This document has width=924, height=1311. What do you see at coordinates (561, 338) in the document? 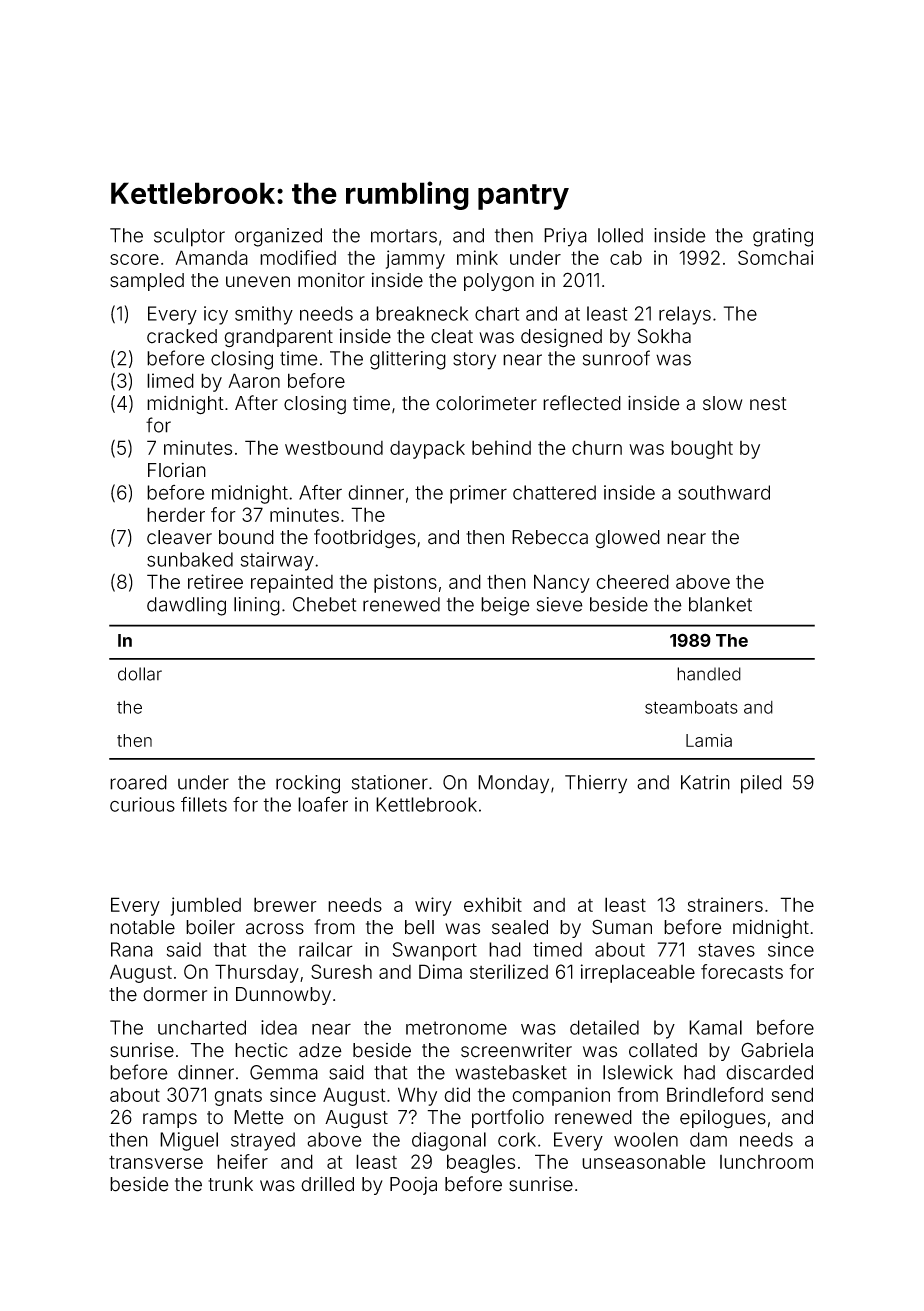
I see `designed` at bounding box center [561, 338].
